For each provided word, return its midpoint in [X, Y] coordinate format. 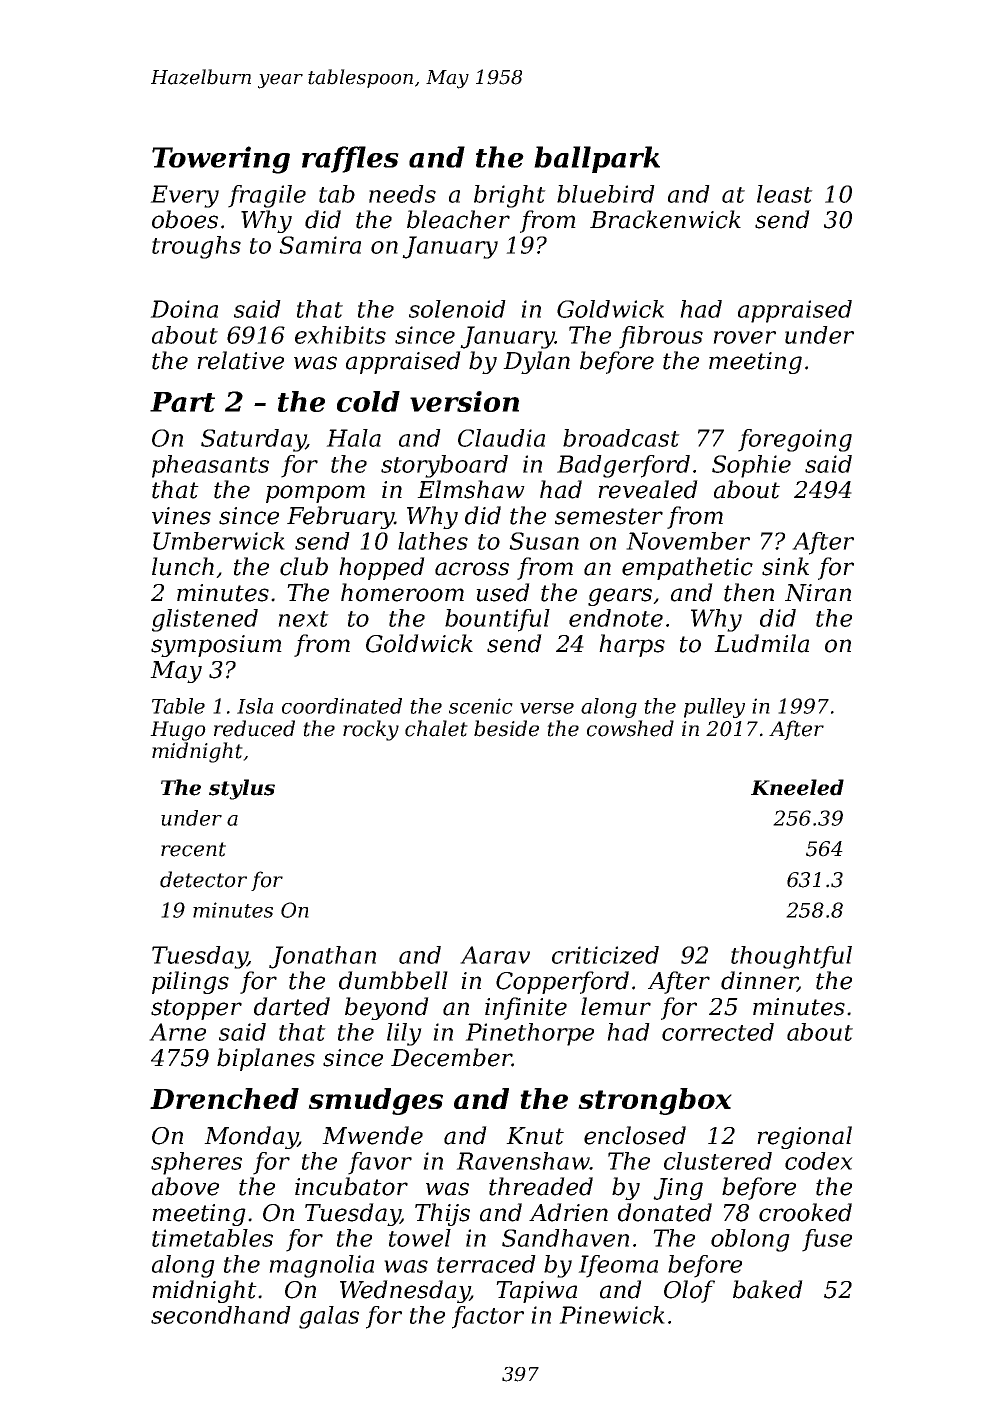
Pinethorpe [529, 1034]
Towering [221, 160]
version [464, 401]
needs [402, 194]
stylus [242, 789]
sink [785, 566]
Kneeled [797, 787]
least [785, 194]
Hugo [178, 731]
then [749, 592]
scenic [481, 706]
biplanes [266, 1059]
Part [182, 402]
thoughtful [791, 957]
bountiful [497, 620]
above [185, 1186]
